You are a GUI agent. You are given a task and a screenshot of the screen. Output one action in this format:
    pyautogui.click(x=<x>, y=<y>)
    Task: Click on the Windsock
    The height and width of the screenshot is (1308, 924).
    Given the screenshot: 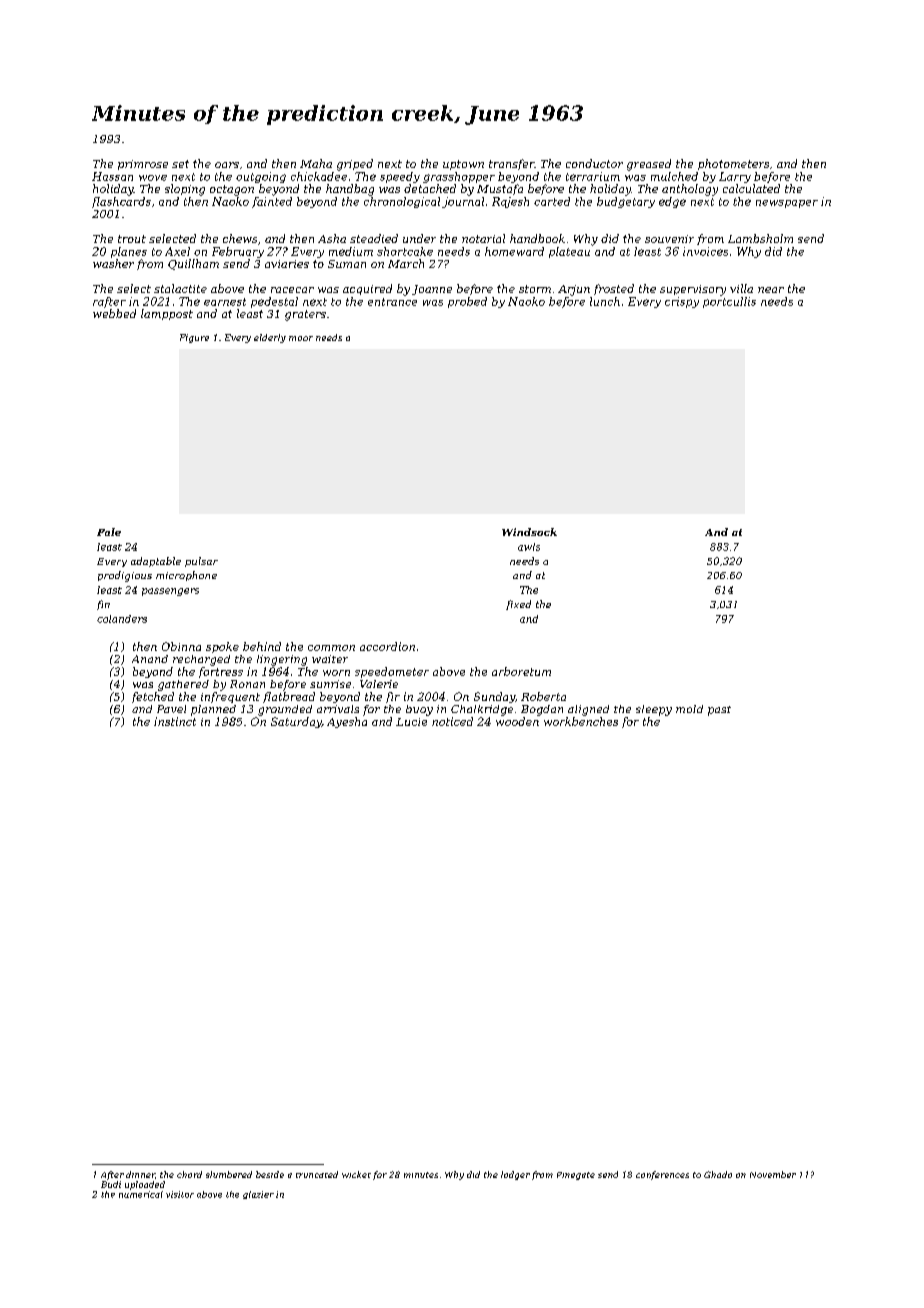 What is the action you would take?
    pyautogui.click(x=529, y=532)
